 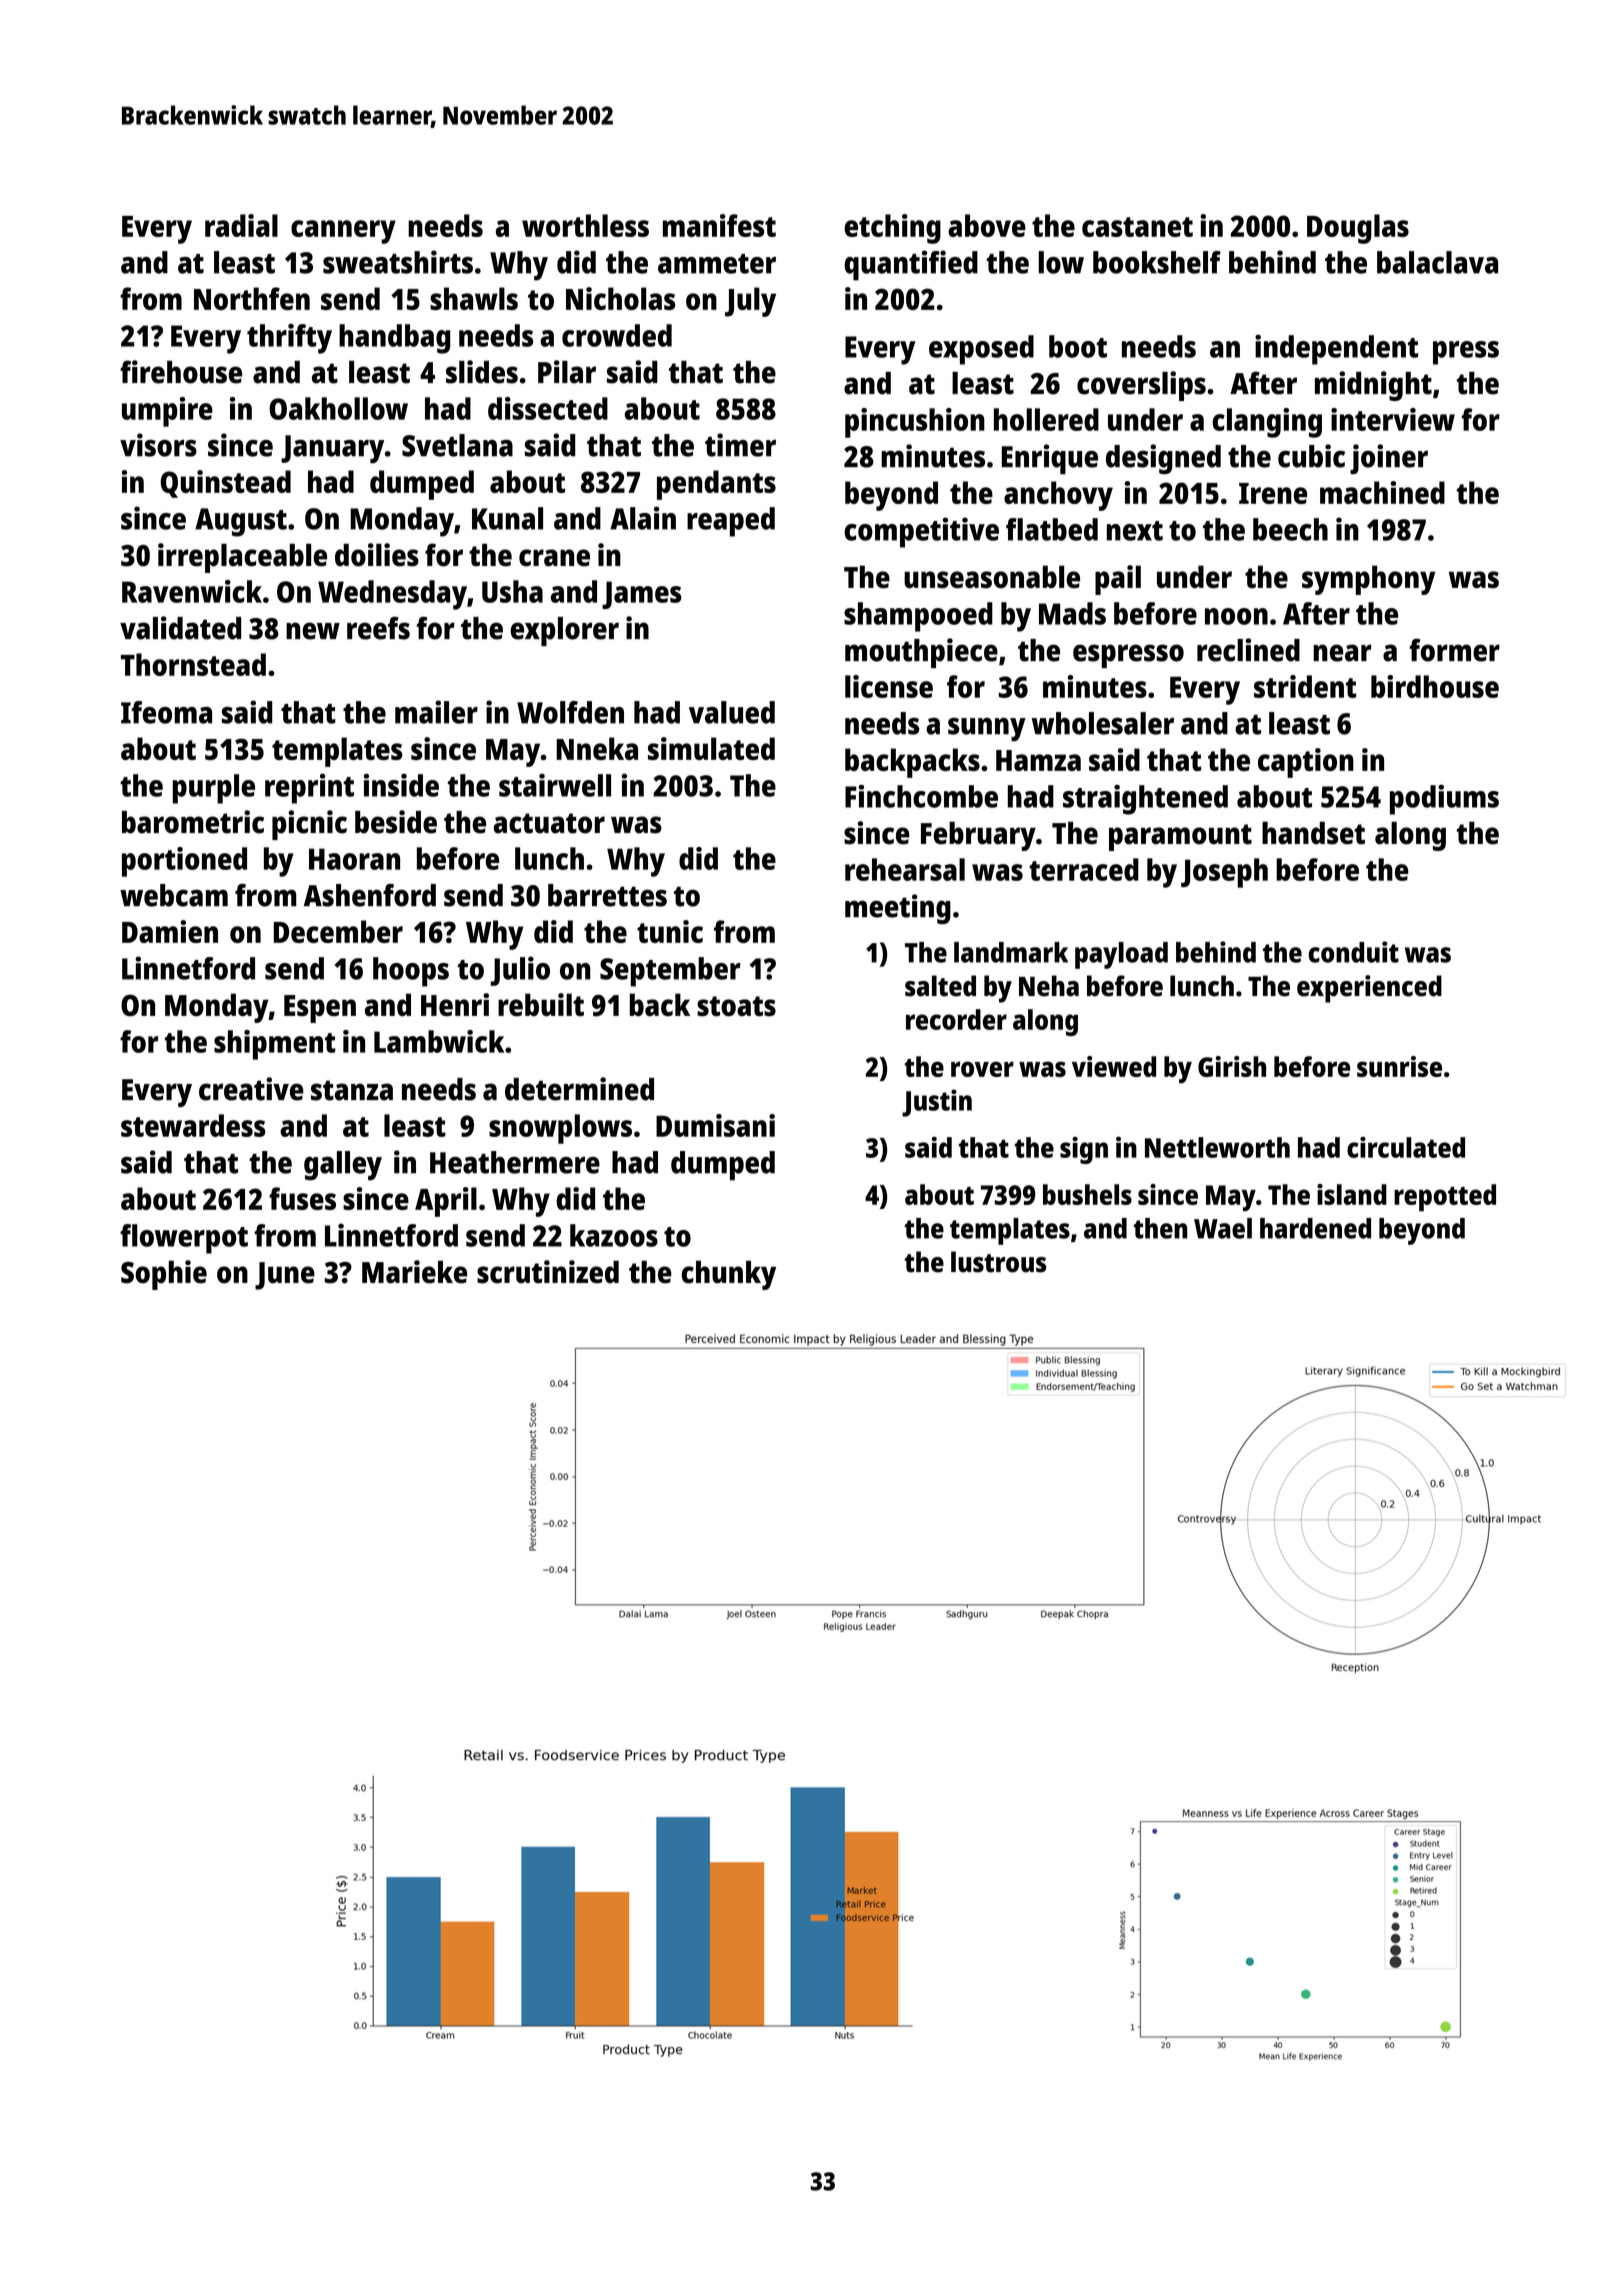 I want to click on ammeter, so click(x=717, y=264).
